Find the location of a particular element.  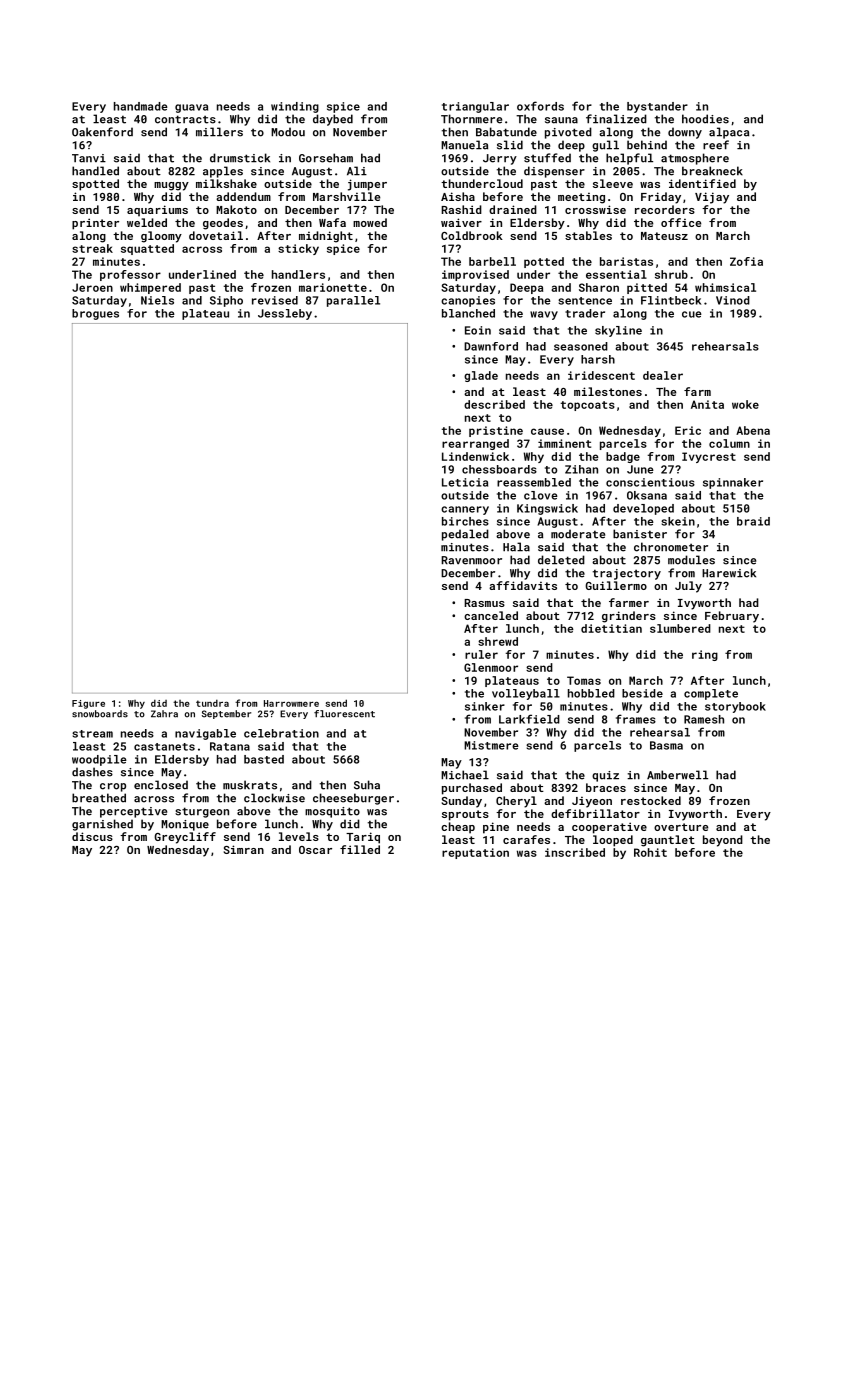

Figure is located at coordinates (88, 704).
